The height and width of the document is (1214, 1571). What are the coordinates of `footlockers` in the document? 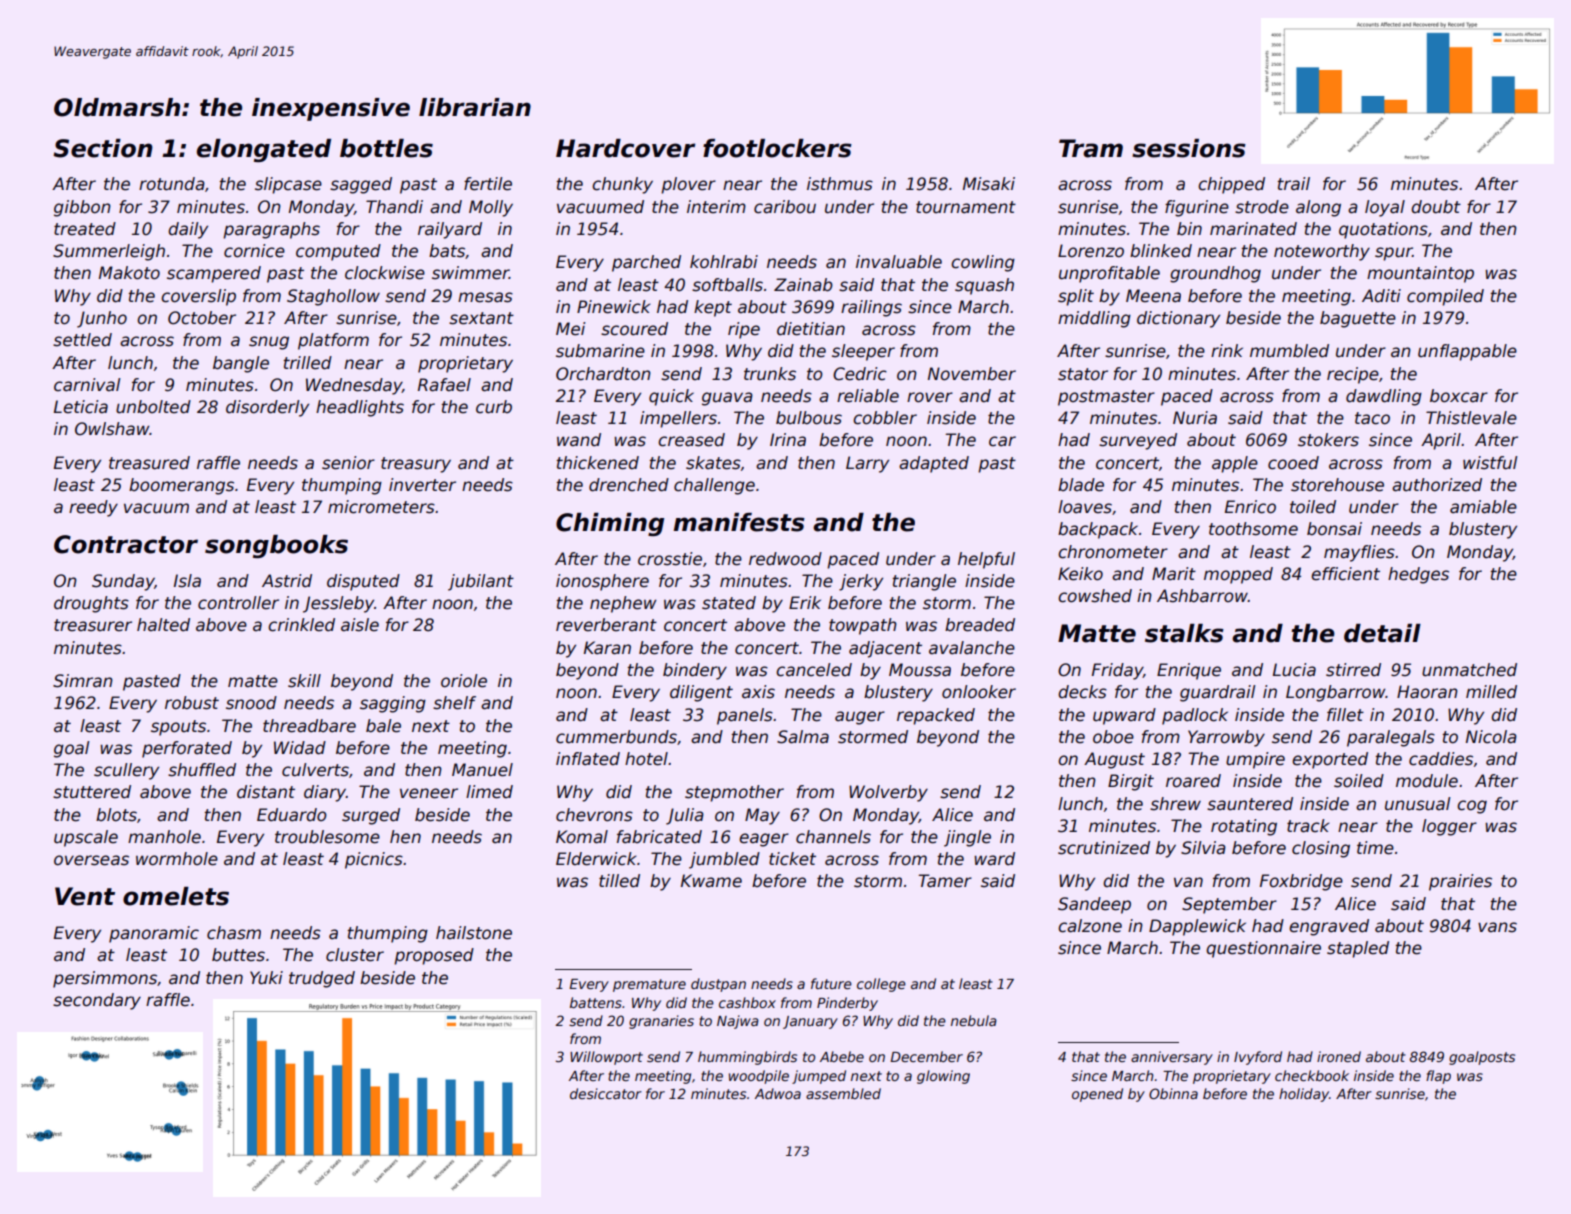 It's located at (777, 148).
